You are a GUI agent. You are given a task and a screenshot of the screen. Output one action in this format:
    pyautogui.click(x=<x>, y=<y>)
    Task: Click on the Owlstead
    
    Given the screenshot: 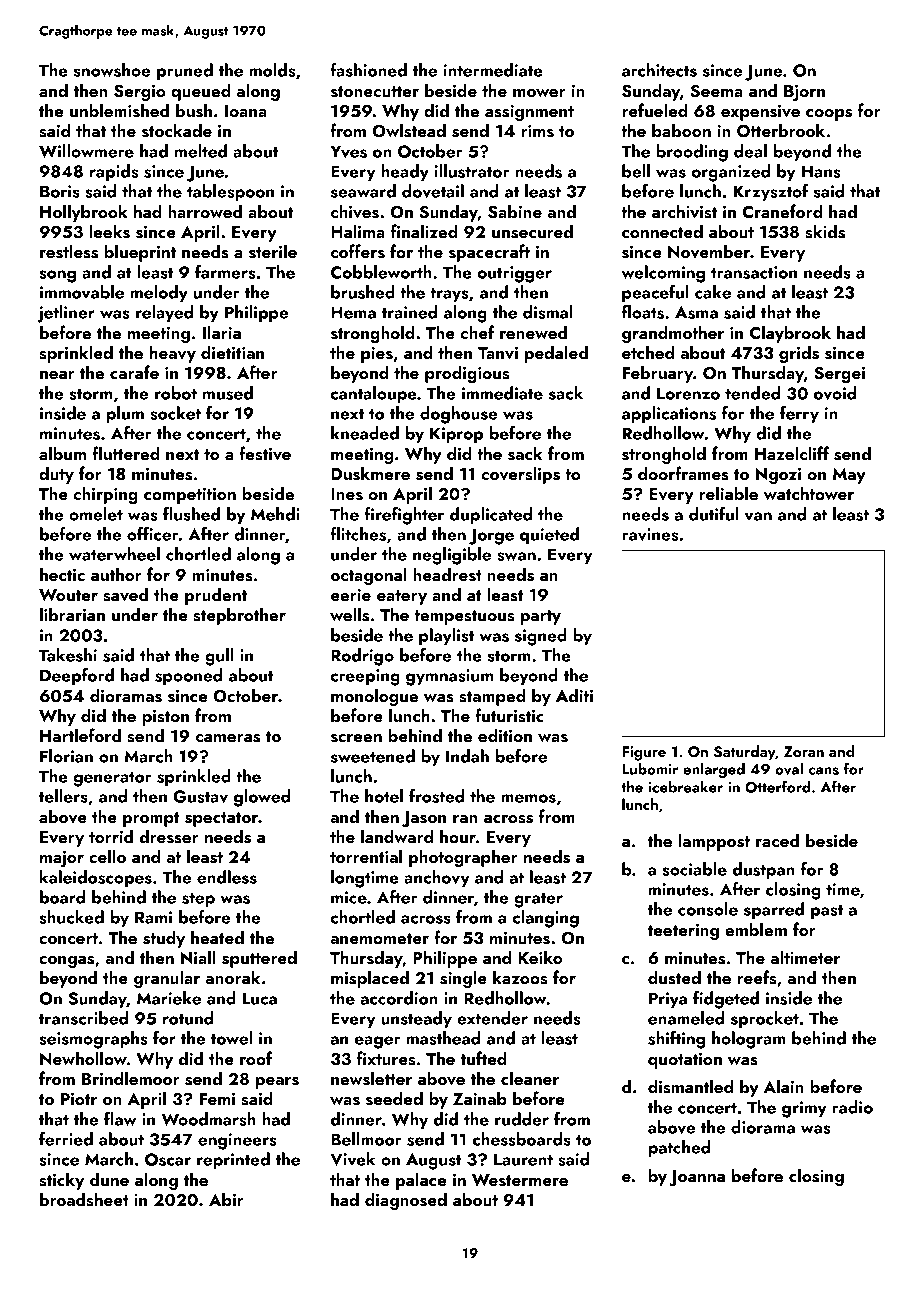 What is the action you would take?
    pyautogui.click(x=409, y=130)
